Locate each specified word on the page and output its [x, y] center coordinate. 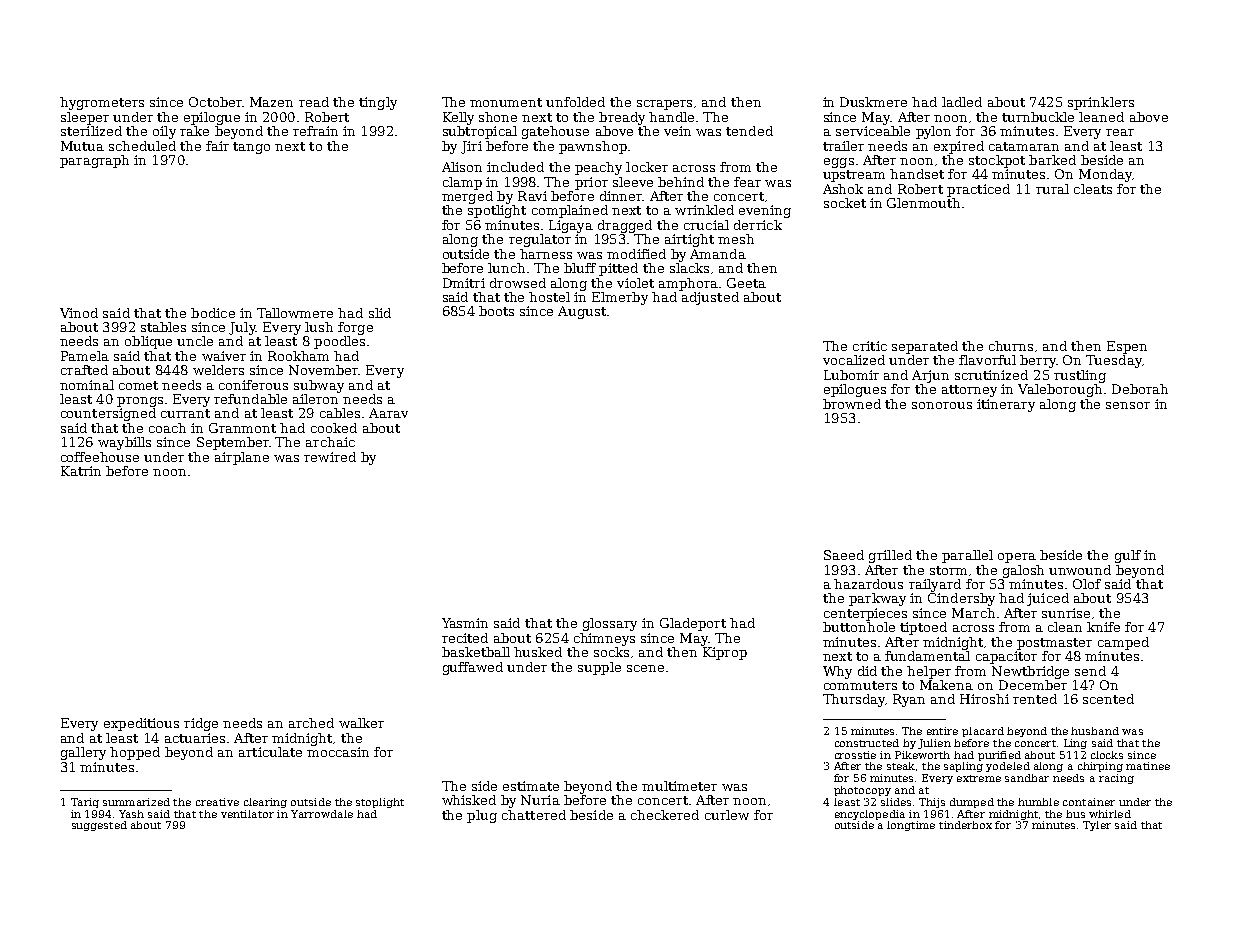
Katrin [81, 471]
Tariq [85, 803]
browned [852, 404]
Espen [1127, 347]
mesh [736, 239]
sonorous [942, 405]
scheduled [142, 146]
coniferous [253, 385]
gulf [1128, 556]
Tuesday [1114, 361]
